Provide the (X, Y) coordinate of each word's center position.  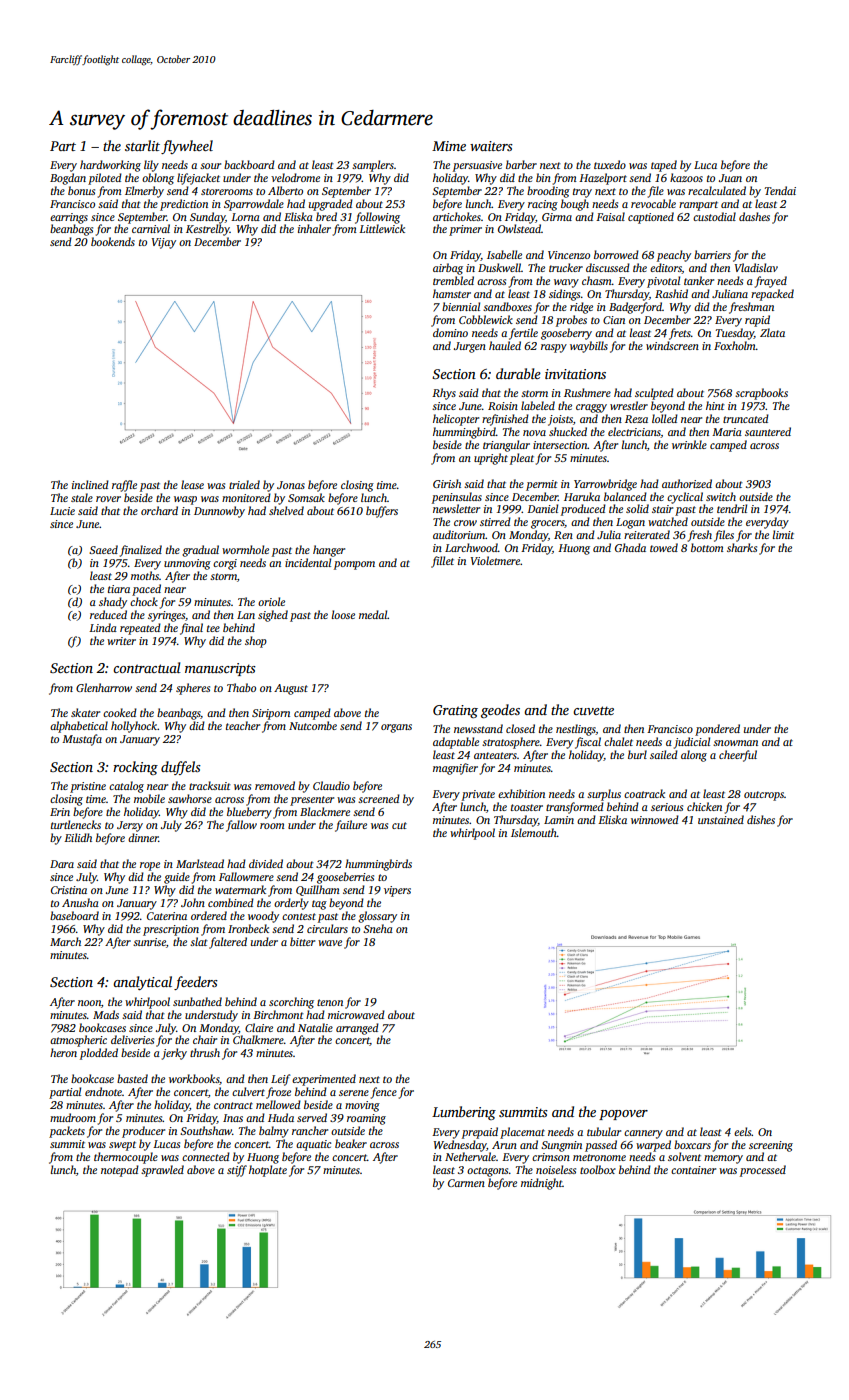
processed (763, 1171)
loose (343, 614)
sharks (742, 547)
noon (89, 1003)
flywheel (187, 147)
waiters (491, 146)
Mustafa (82, 740)
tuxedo (610, 164)
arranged (357, 1029)
